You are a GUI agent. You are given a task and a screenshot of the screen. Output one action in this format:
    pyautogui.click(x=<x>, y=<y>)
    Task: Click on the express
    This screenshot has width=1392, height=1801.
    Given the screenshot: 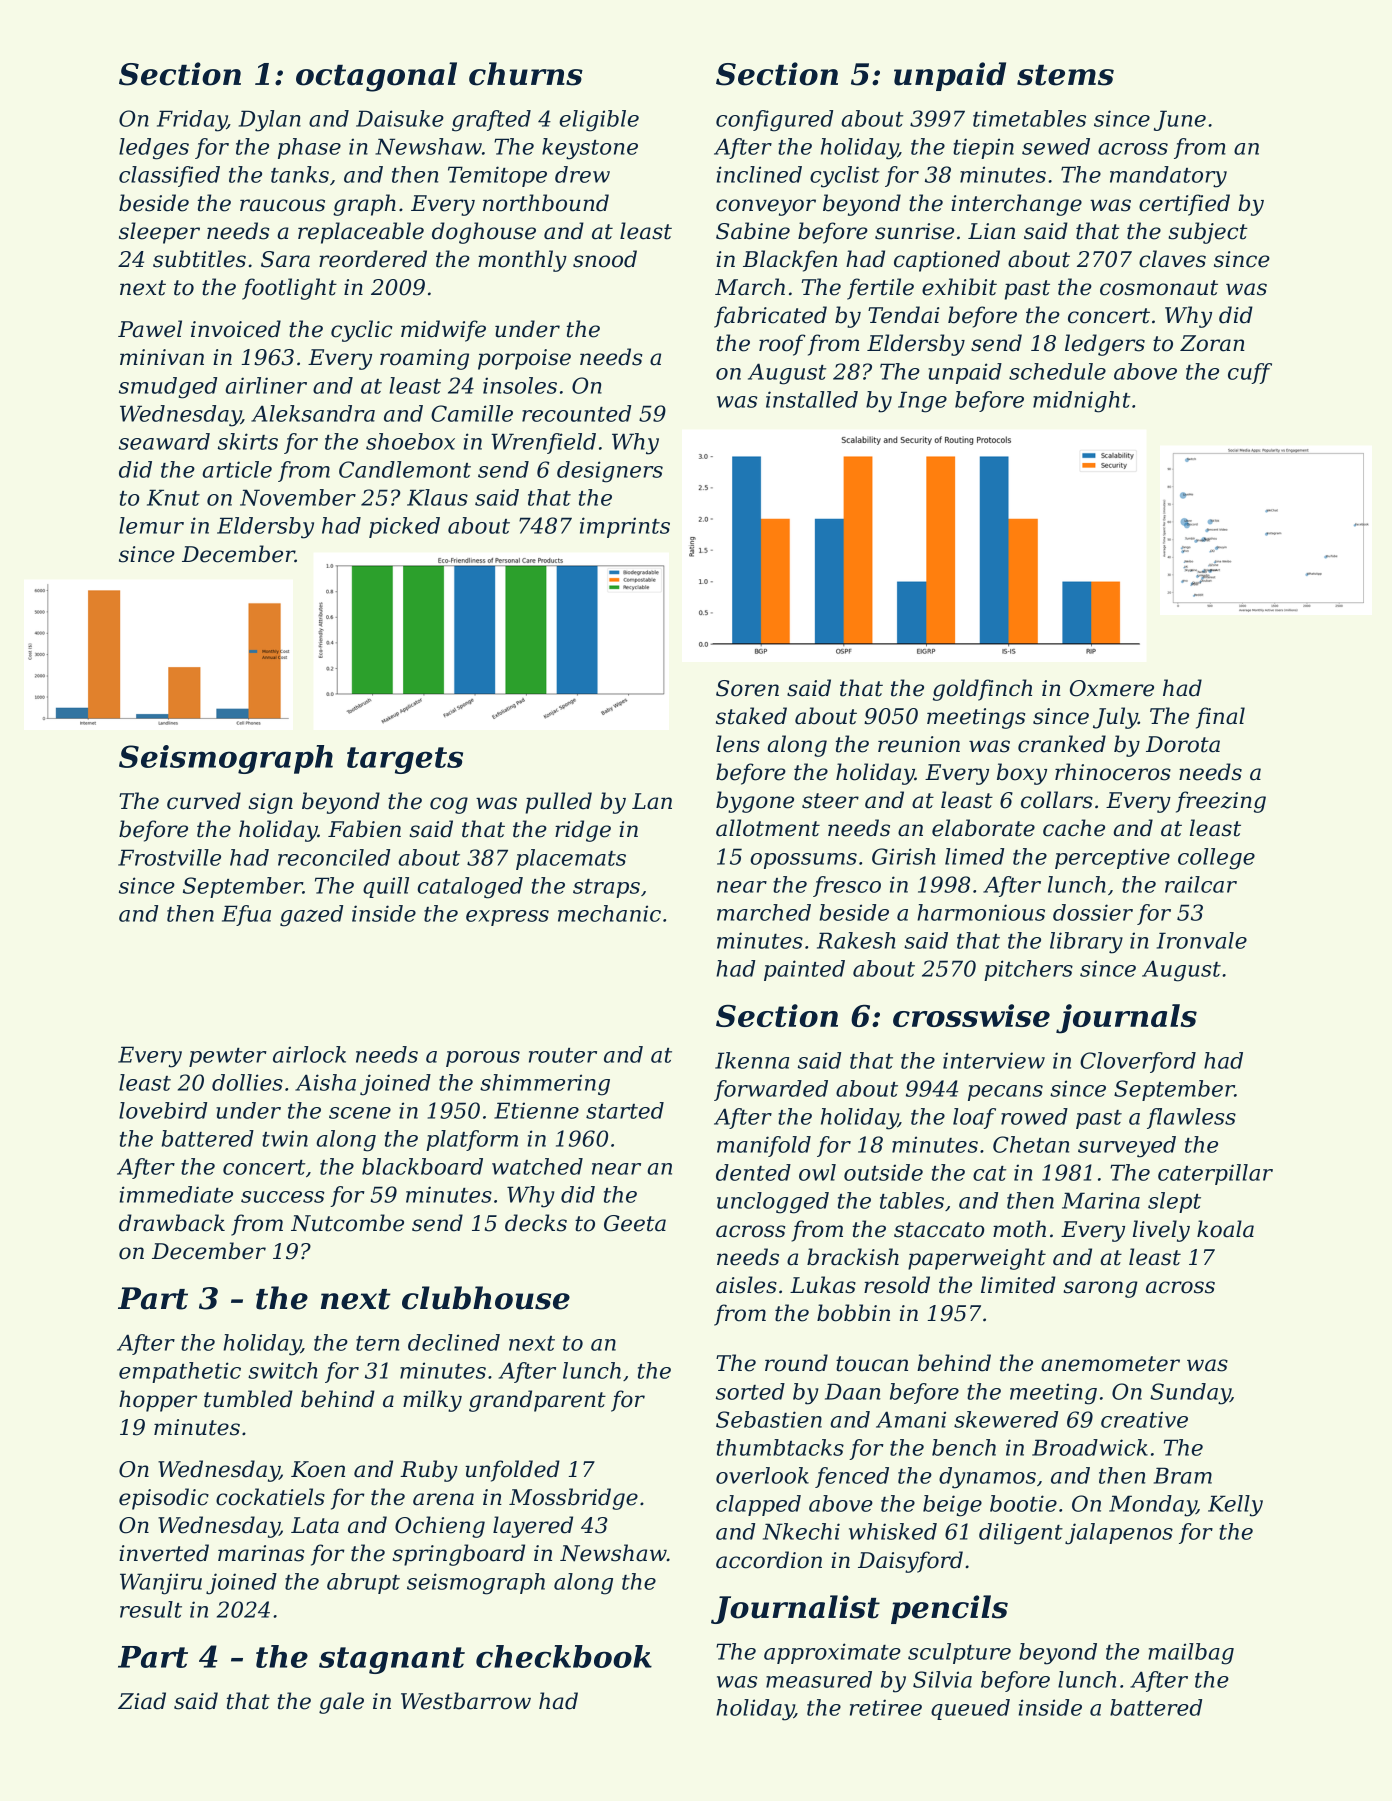 What is the action you would take?
    pyautogui.click(x=507, y=918)
